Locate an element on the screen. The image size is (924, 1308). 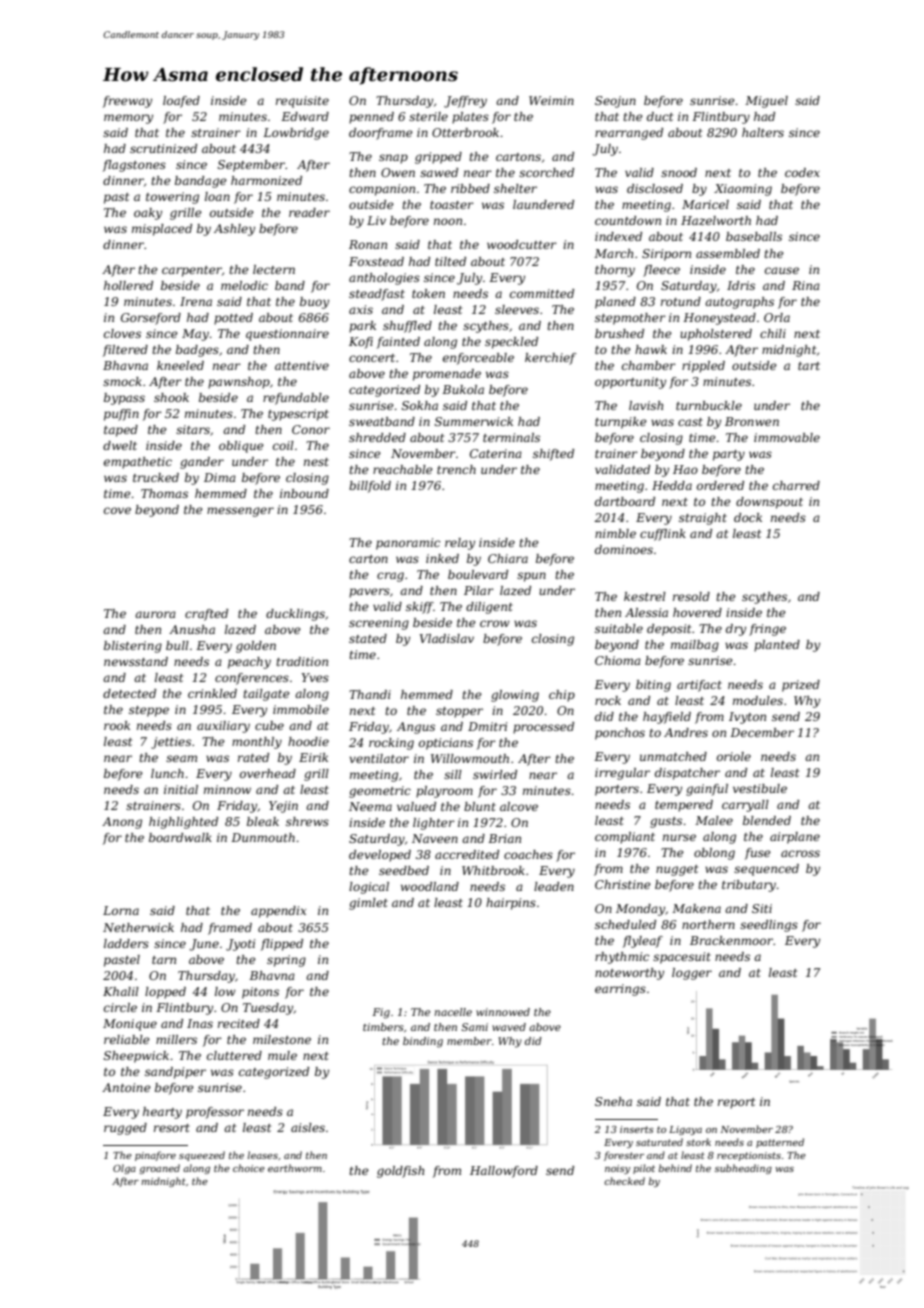
prized is located at coordinates (801, 686).
